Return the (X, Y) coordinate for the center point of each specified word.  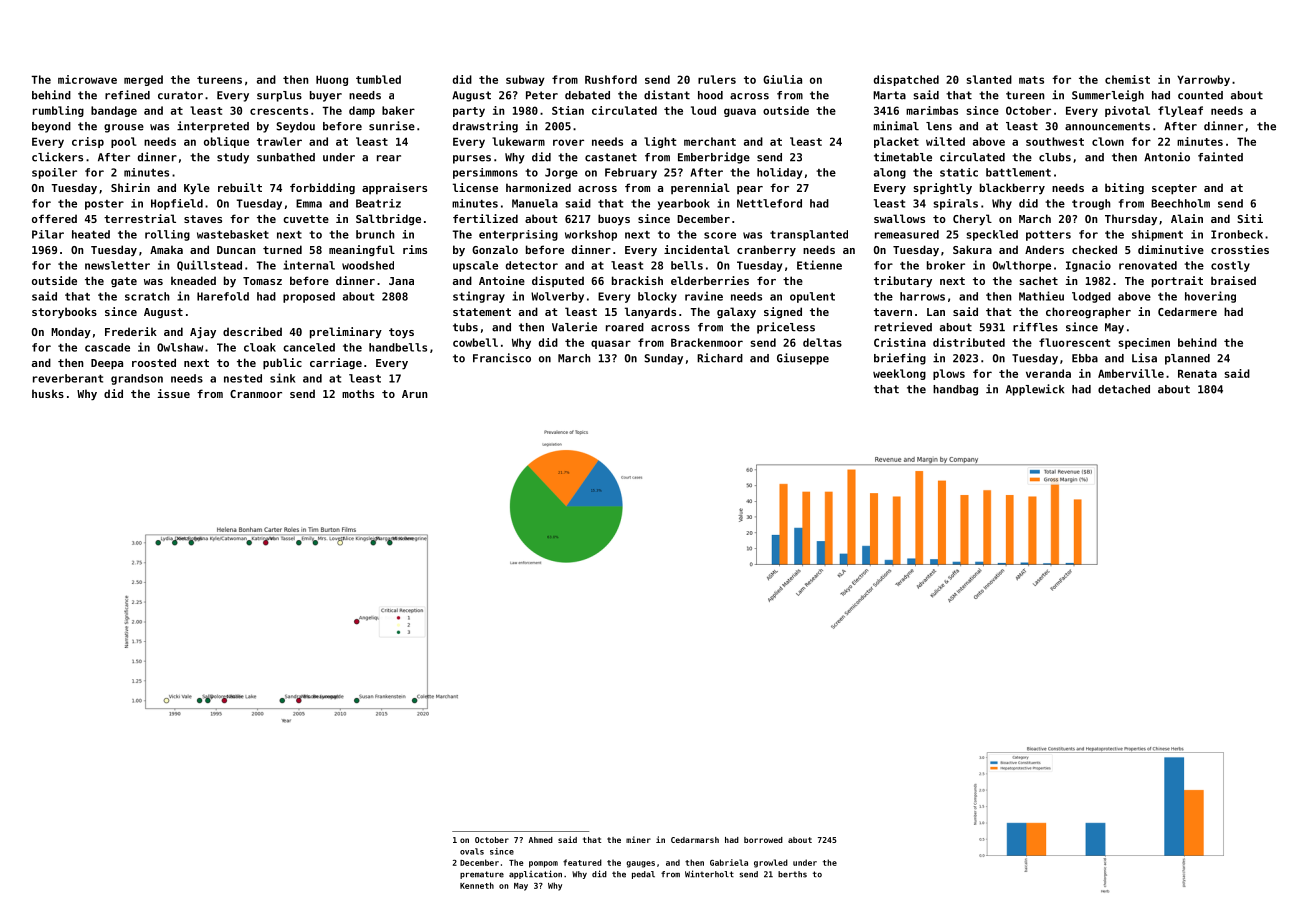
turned (282, 249)
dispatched (906, 80)
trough (1091, 204)
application (535, 874)
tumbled (378, 79)
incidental (697, 249)
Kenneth (477, 885)
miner (638, 839)
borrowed (763, 840)
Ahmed (541, 840)
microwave (87, 79)
